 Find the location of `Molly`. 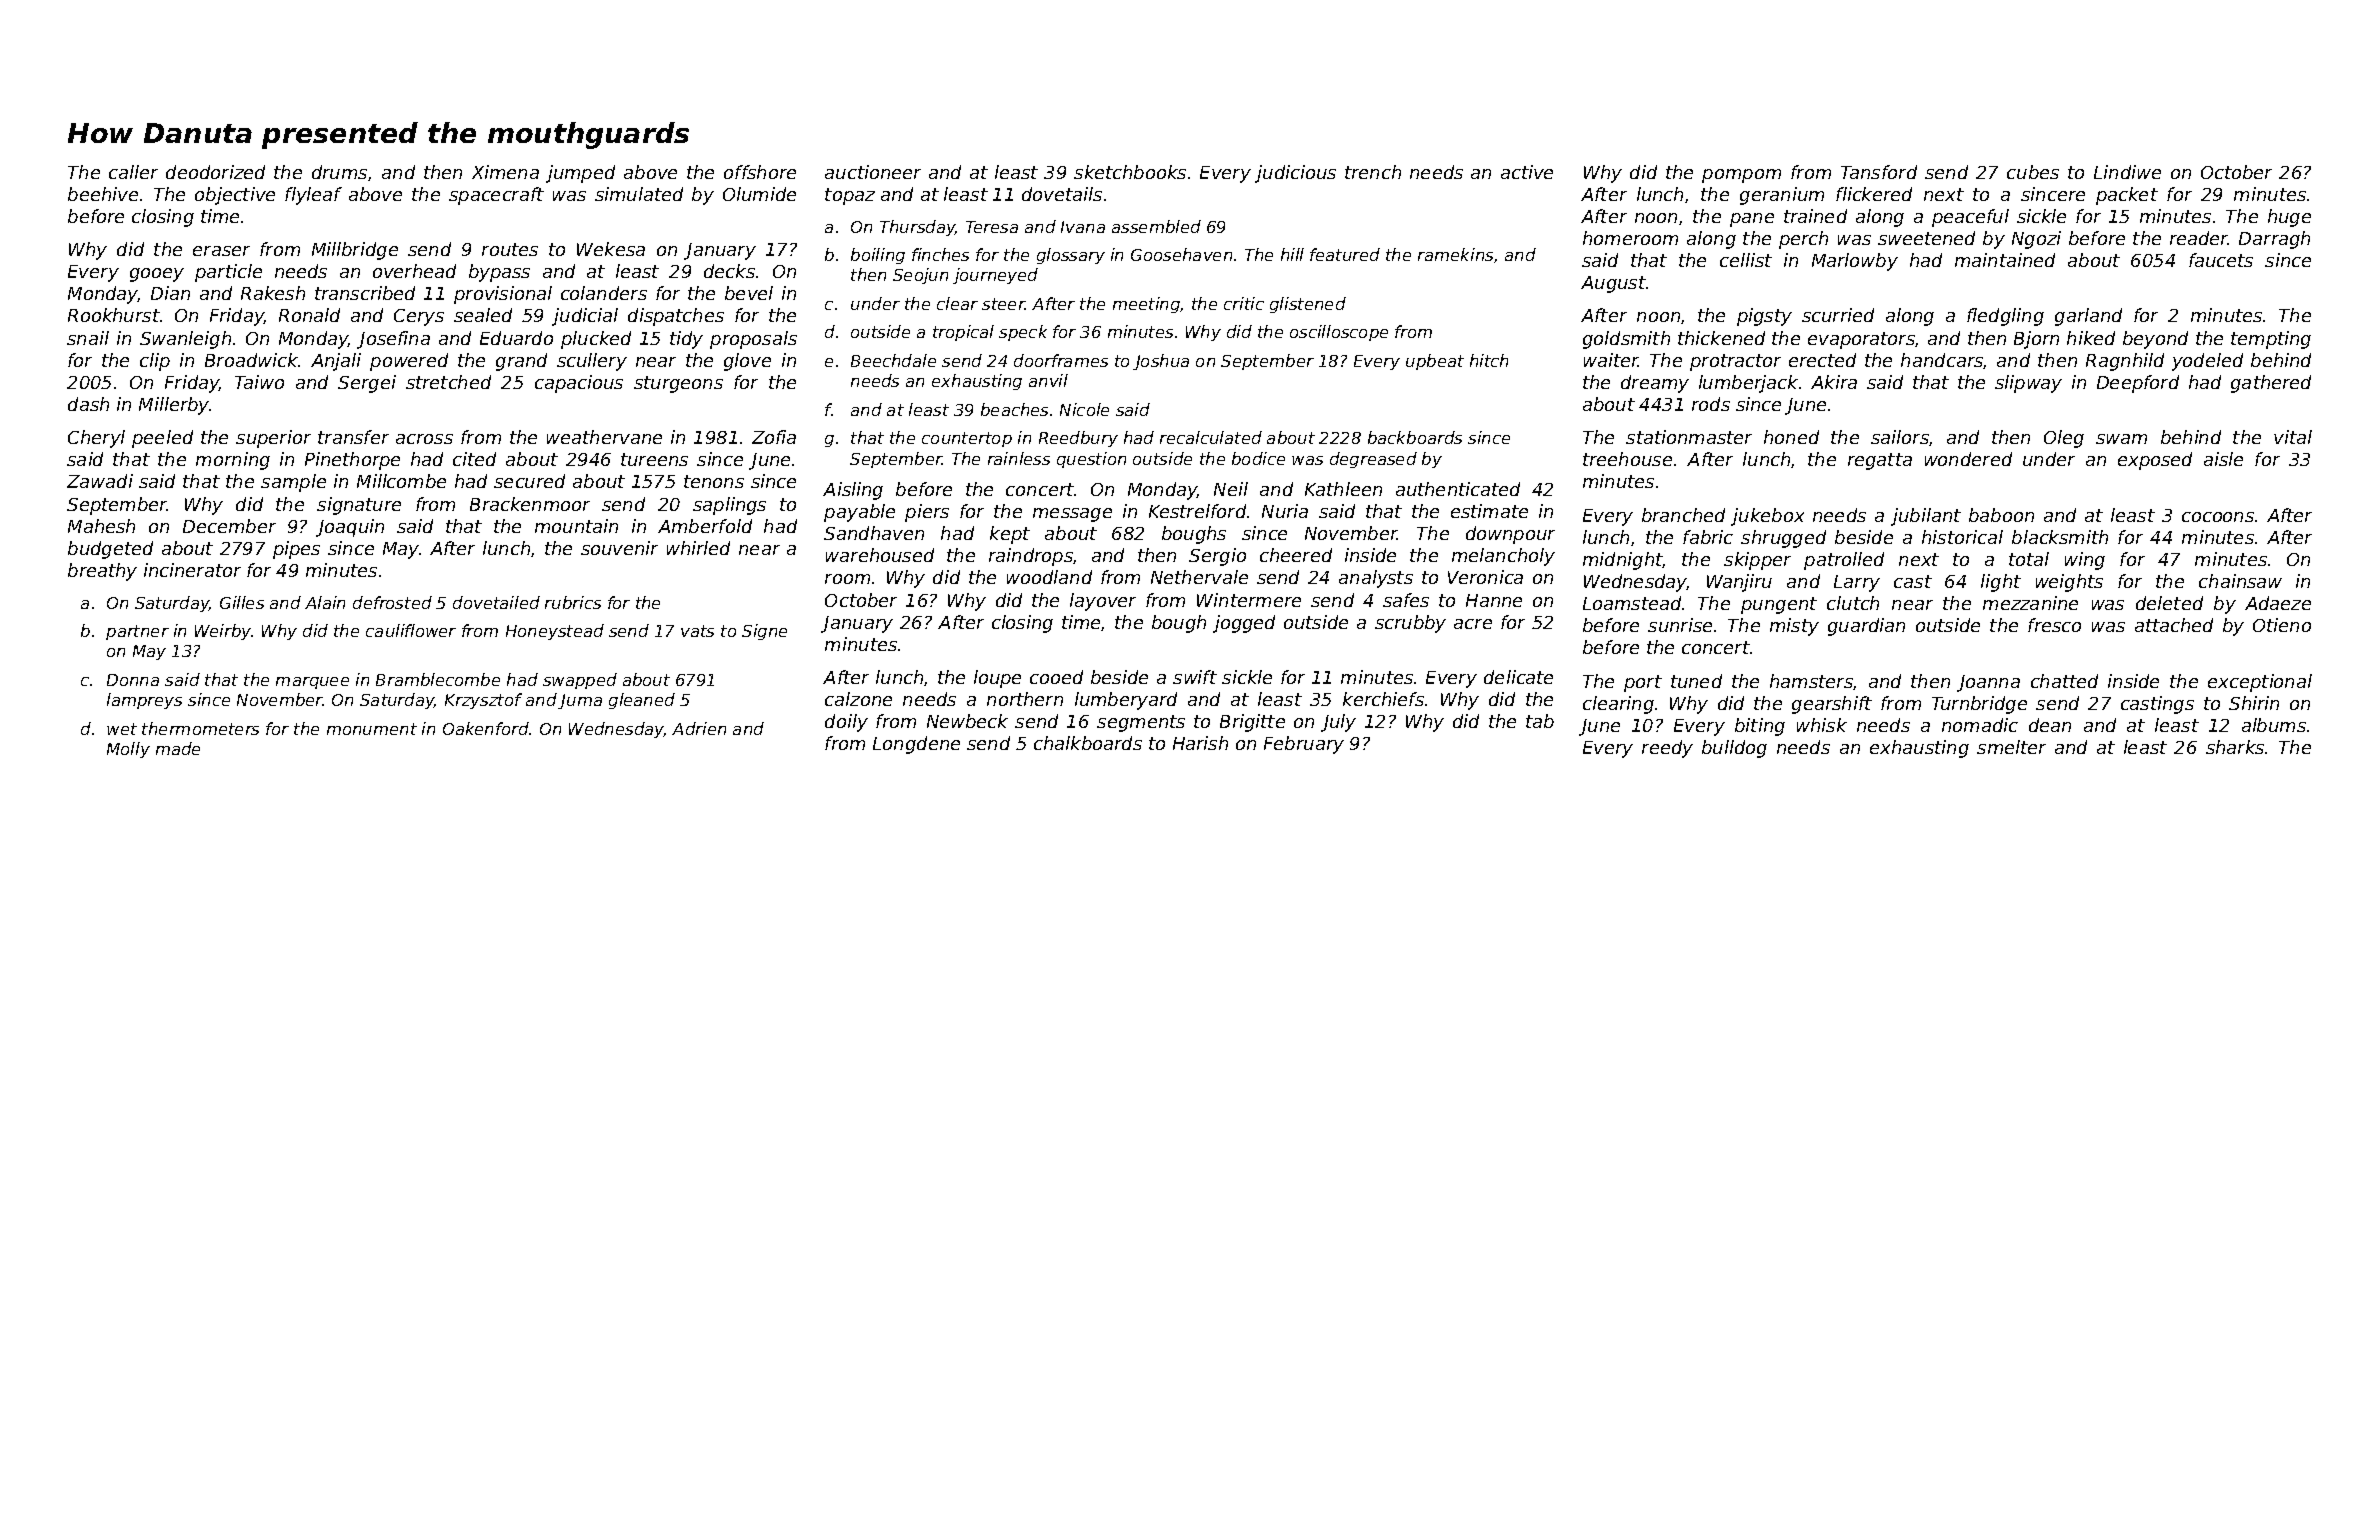

Molly is located at coordinates (128, 750).
